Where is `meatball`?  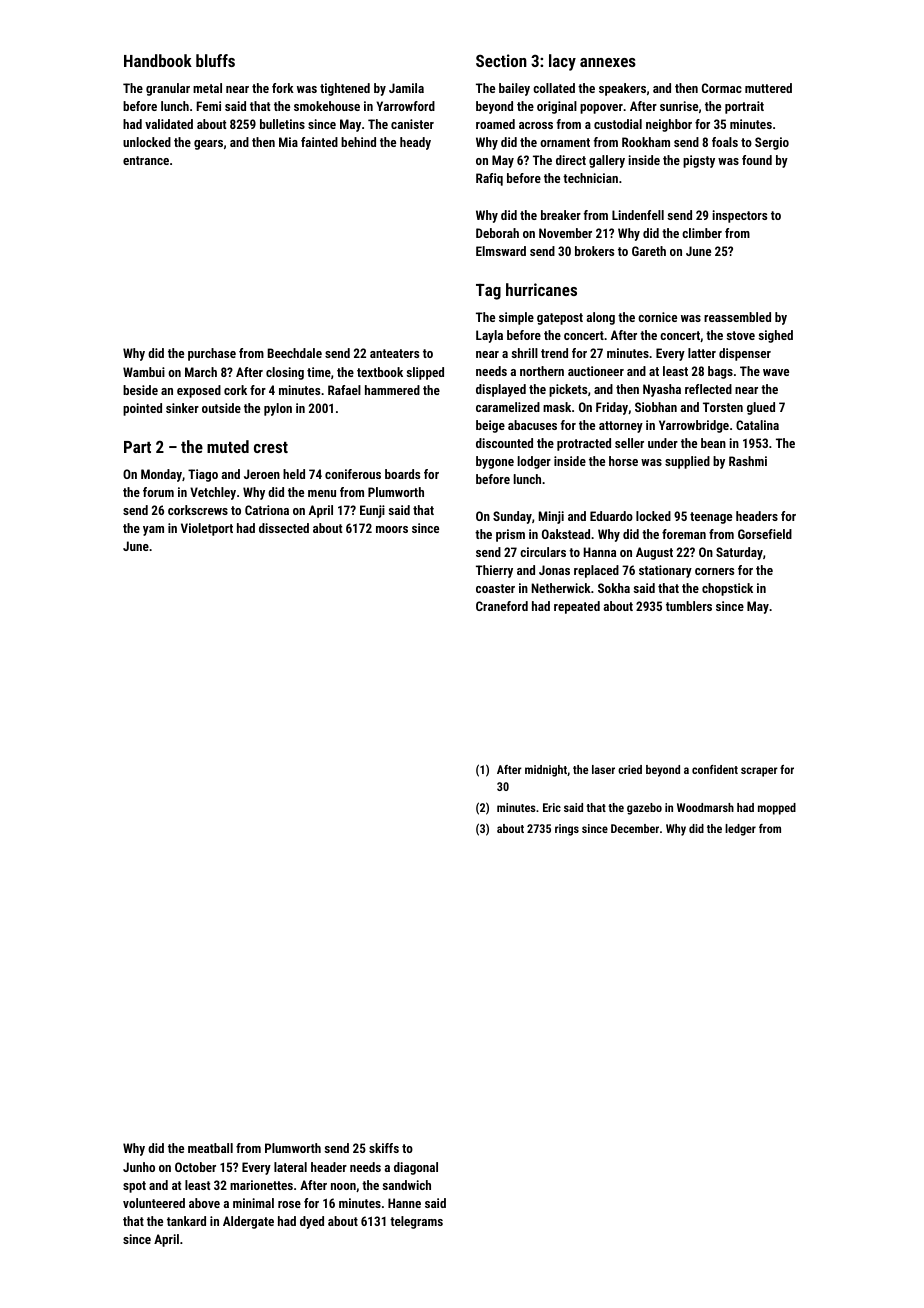
meatball is located at coordinates (210, 1148).
